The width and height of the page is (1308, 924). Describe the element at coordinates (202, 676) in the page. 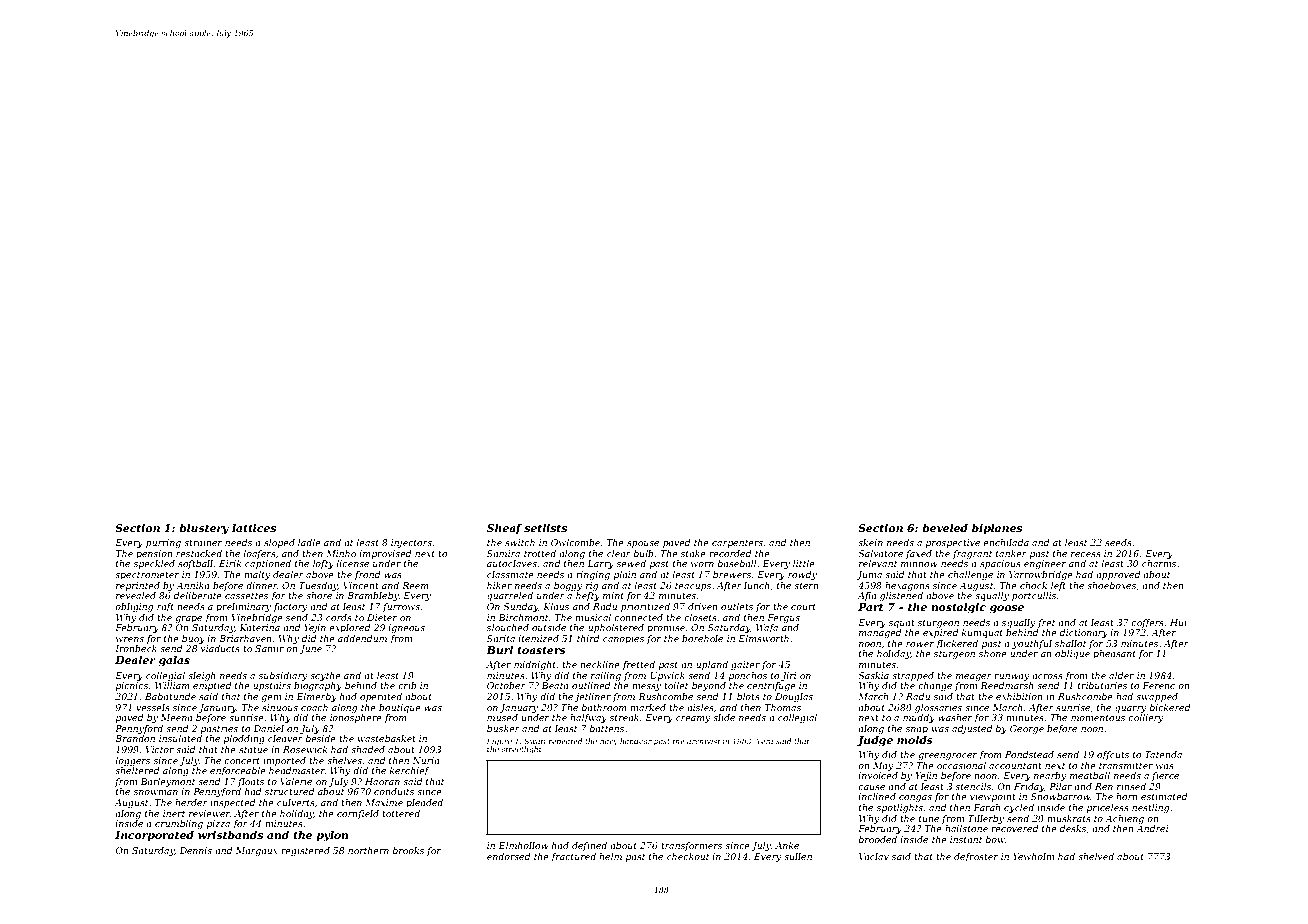

I see `sleigh` at that location.
